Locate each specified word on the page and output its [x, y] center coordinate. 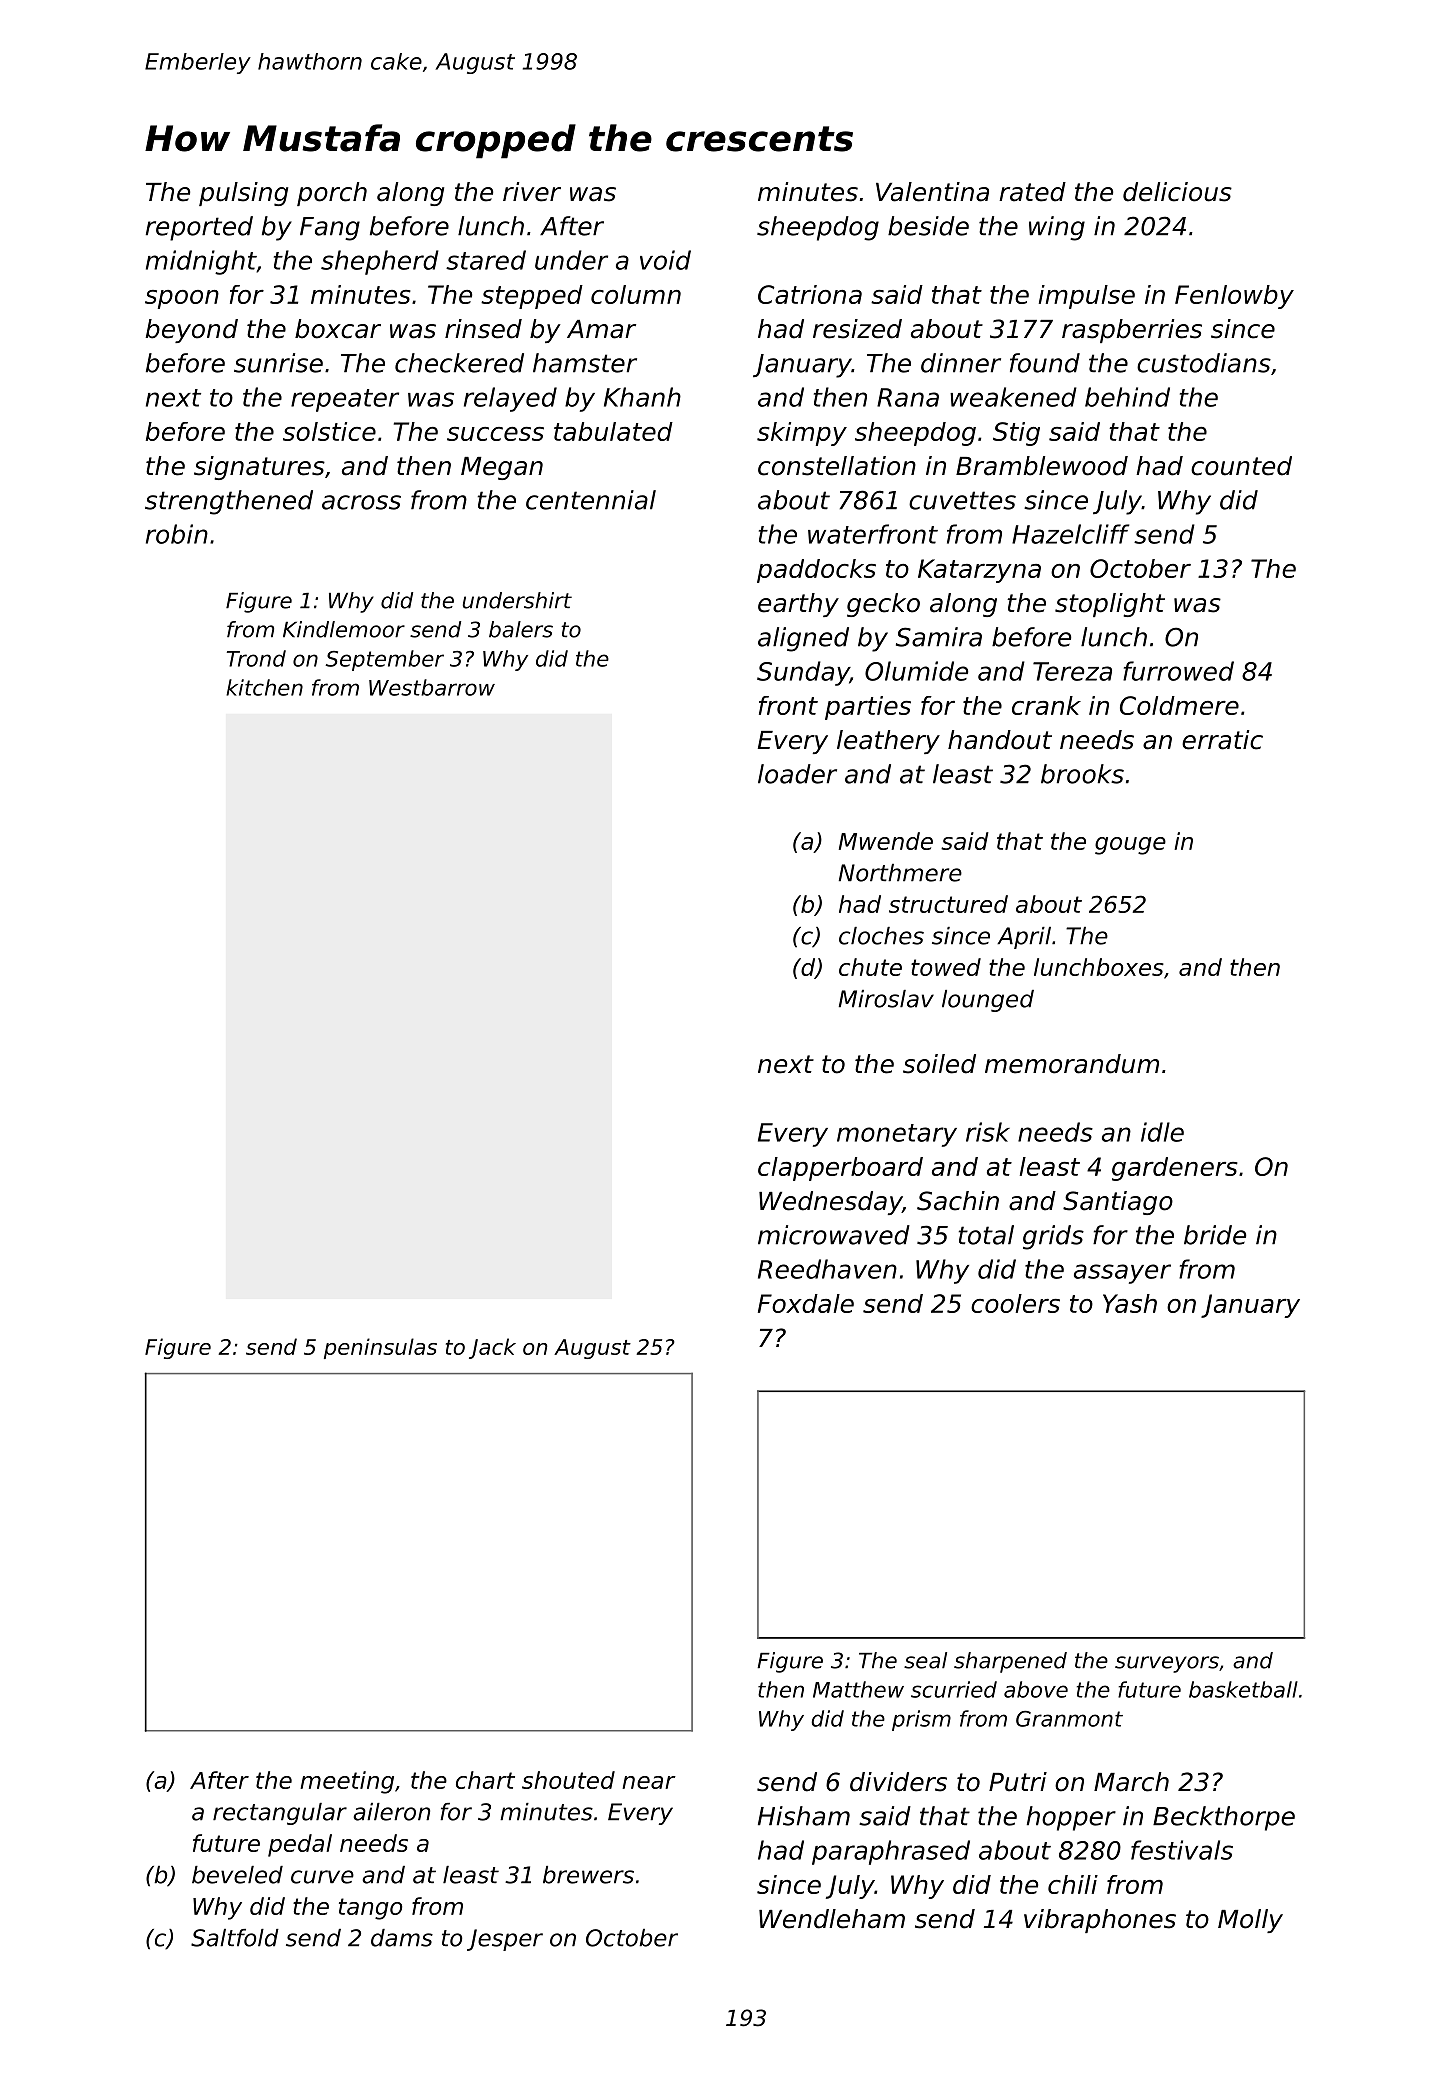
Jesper [505, 1940]
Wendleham [832, 1919]
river [532, 192]
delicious [1177, 192]
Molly [1250, 1921]
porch [332, 194]
